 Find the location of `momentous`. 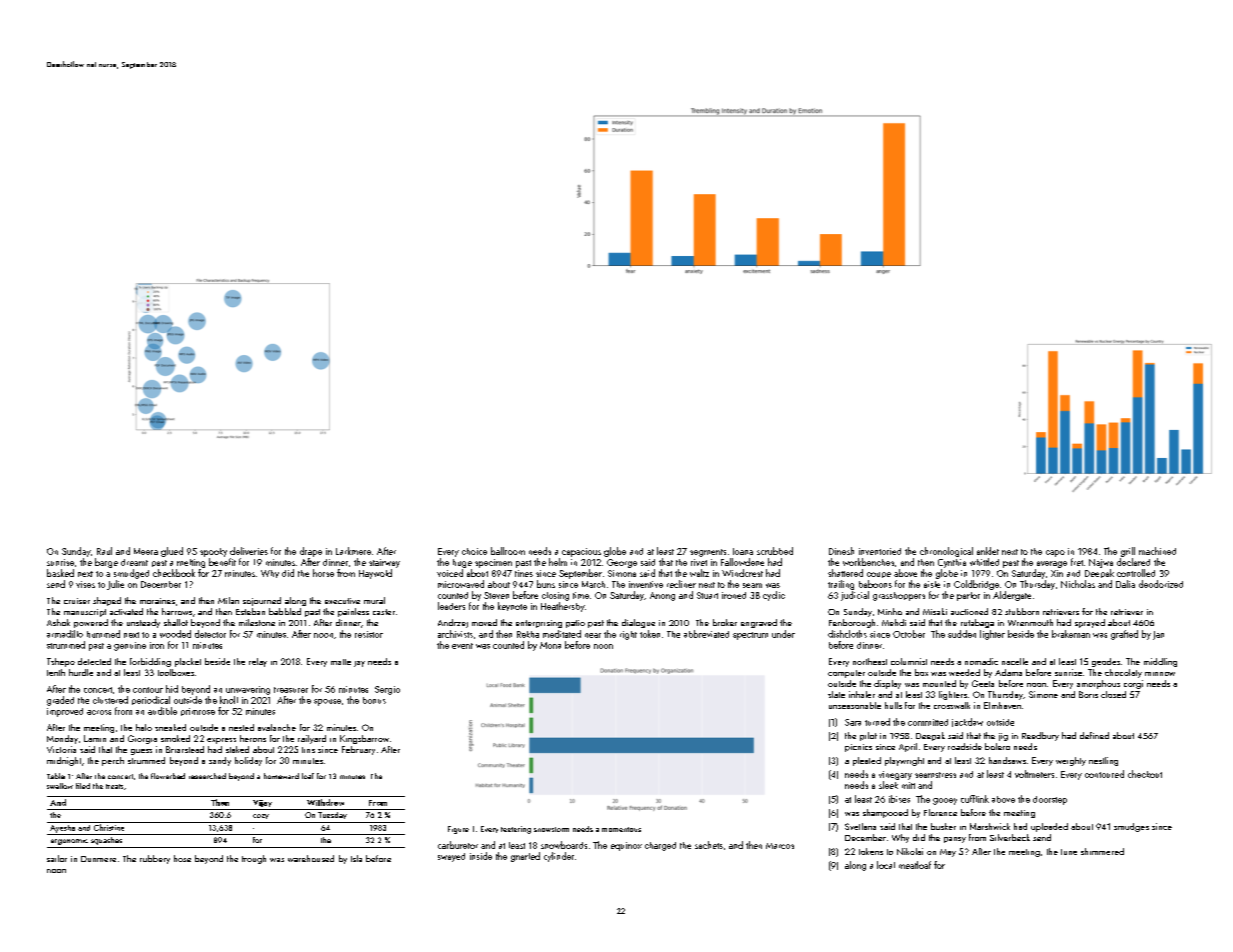

momentous is located at coordinates (621, 829).
